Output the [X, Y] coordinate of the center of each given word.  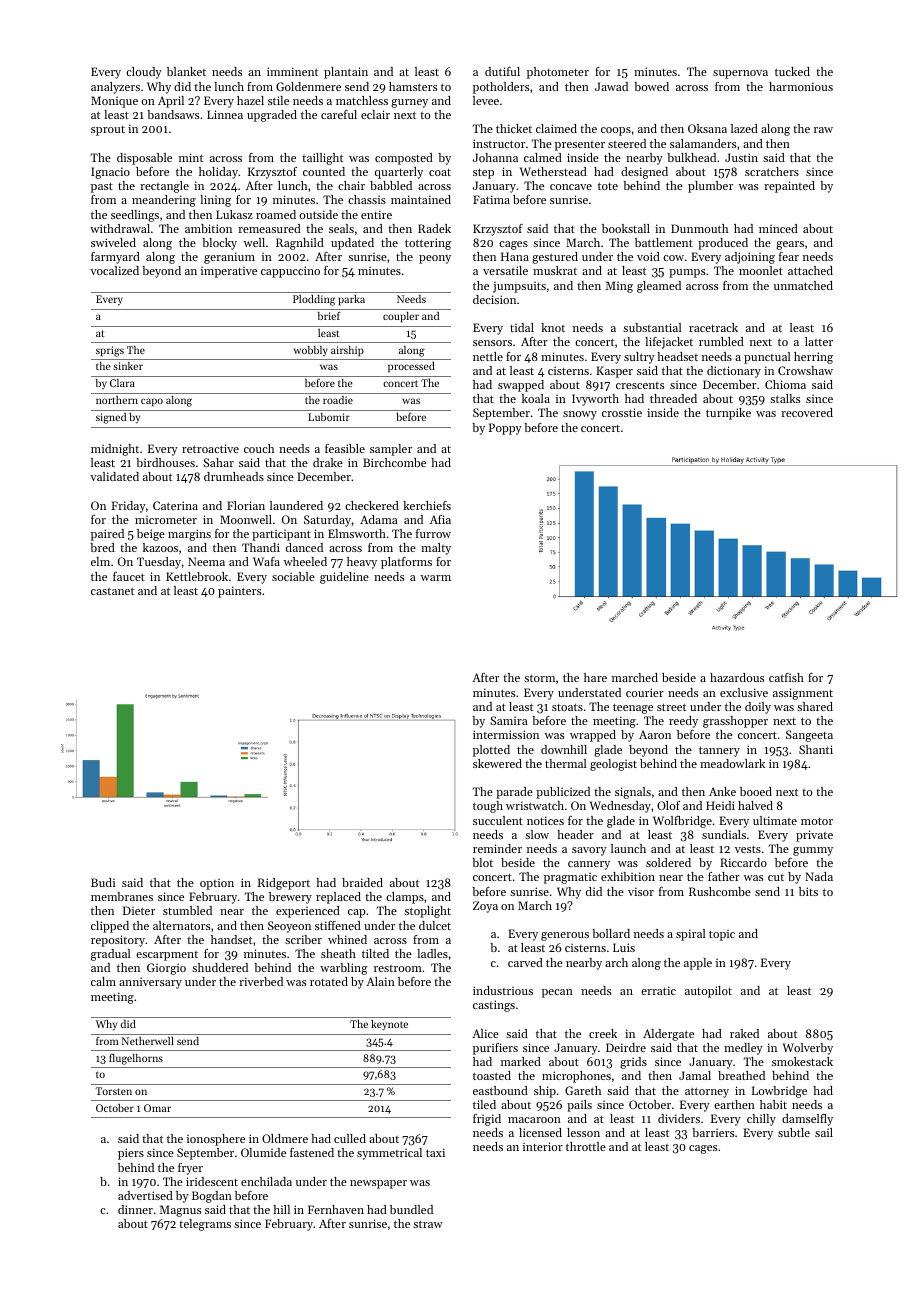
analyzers [115, 88]
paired [107, 535]
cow [673, 258]
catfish [786, 677]
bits [808, 891]
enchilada [266, 1181]
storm [539, 678]
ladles [432, 953]
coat [440, 172]
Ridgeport [284, 884]
